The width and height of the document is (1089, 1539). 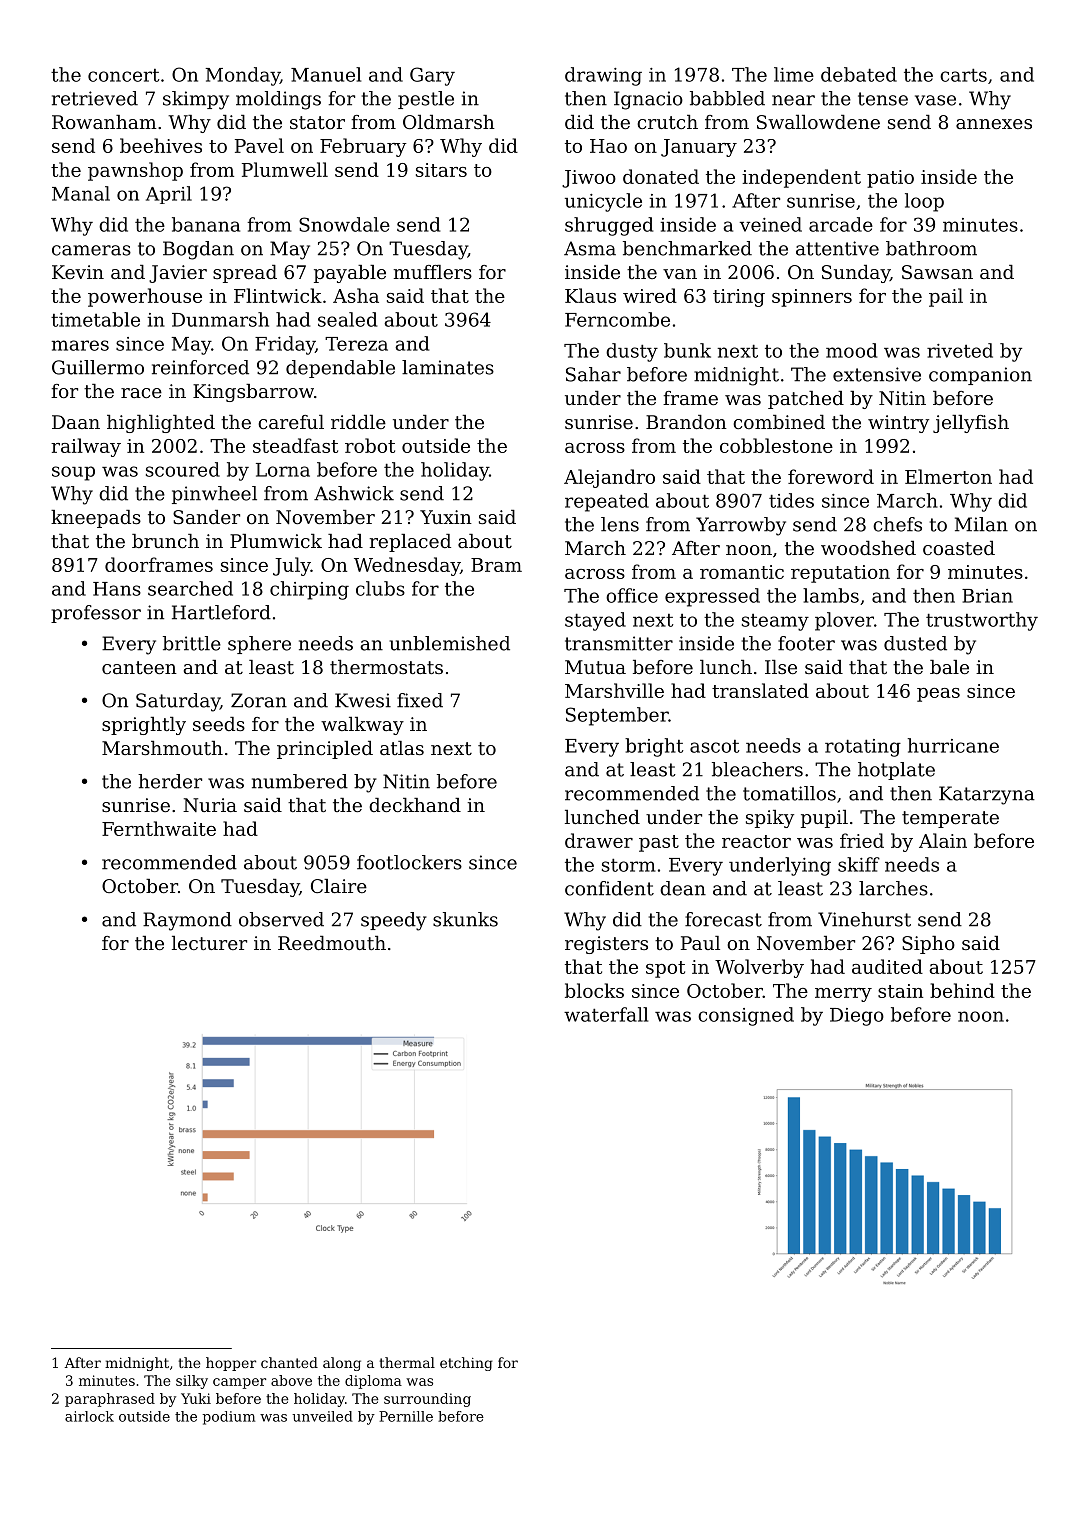 What do you see at coordinates (589, 179) in the document?
I see `Jiwoo` at bounding box center [589, 179].
